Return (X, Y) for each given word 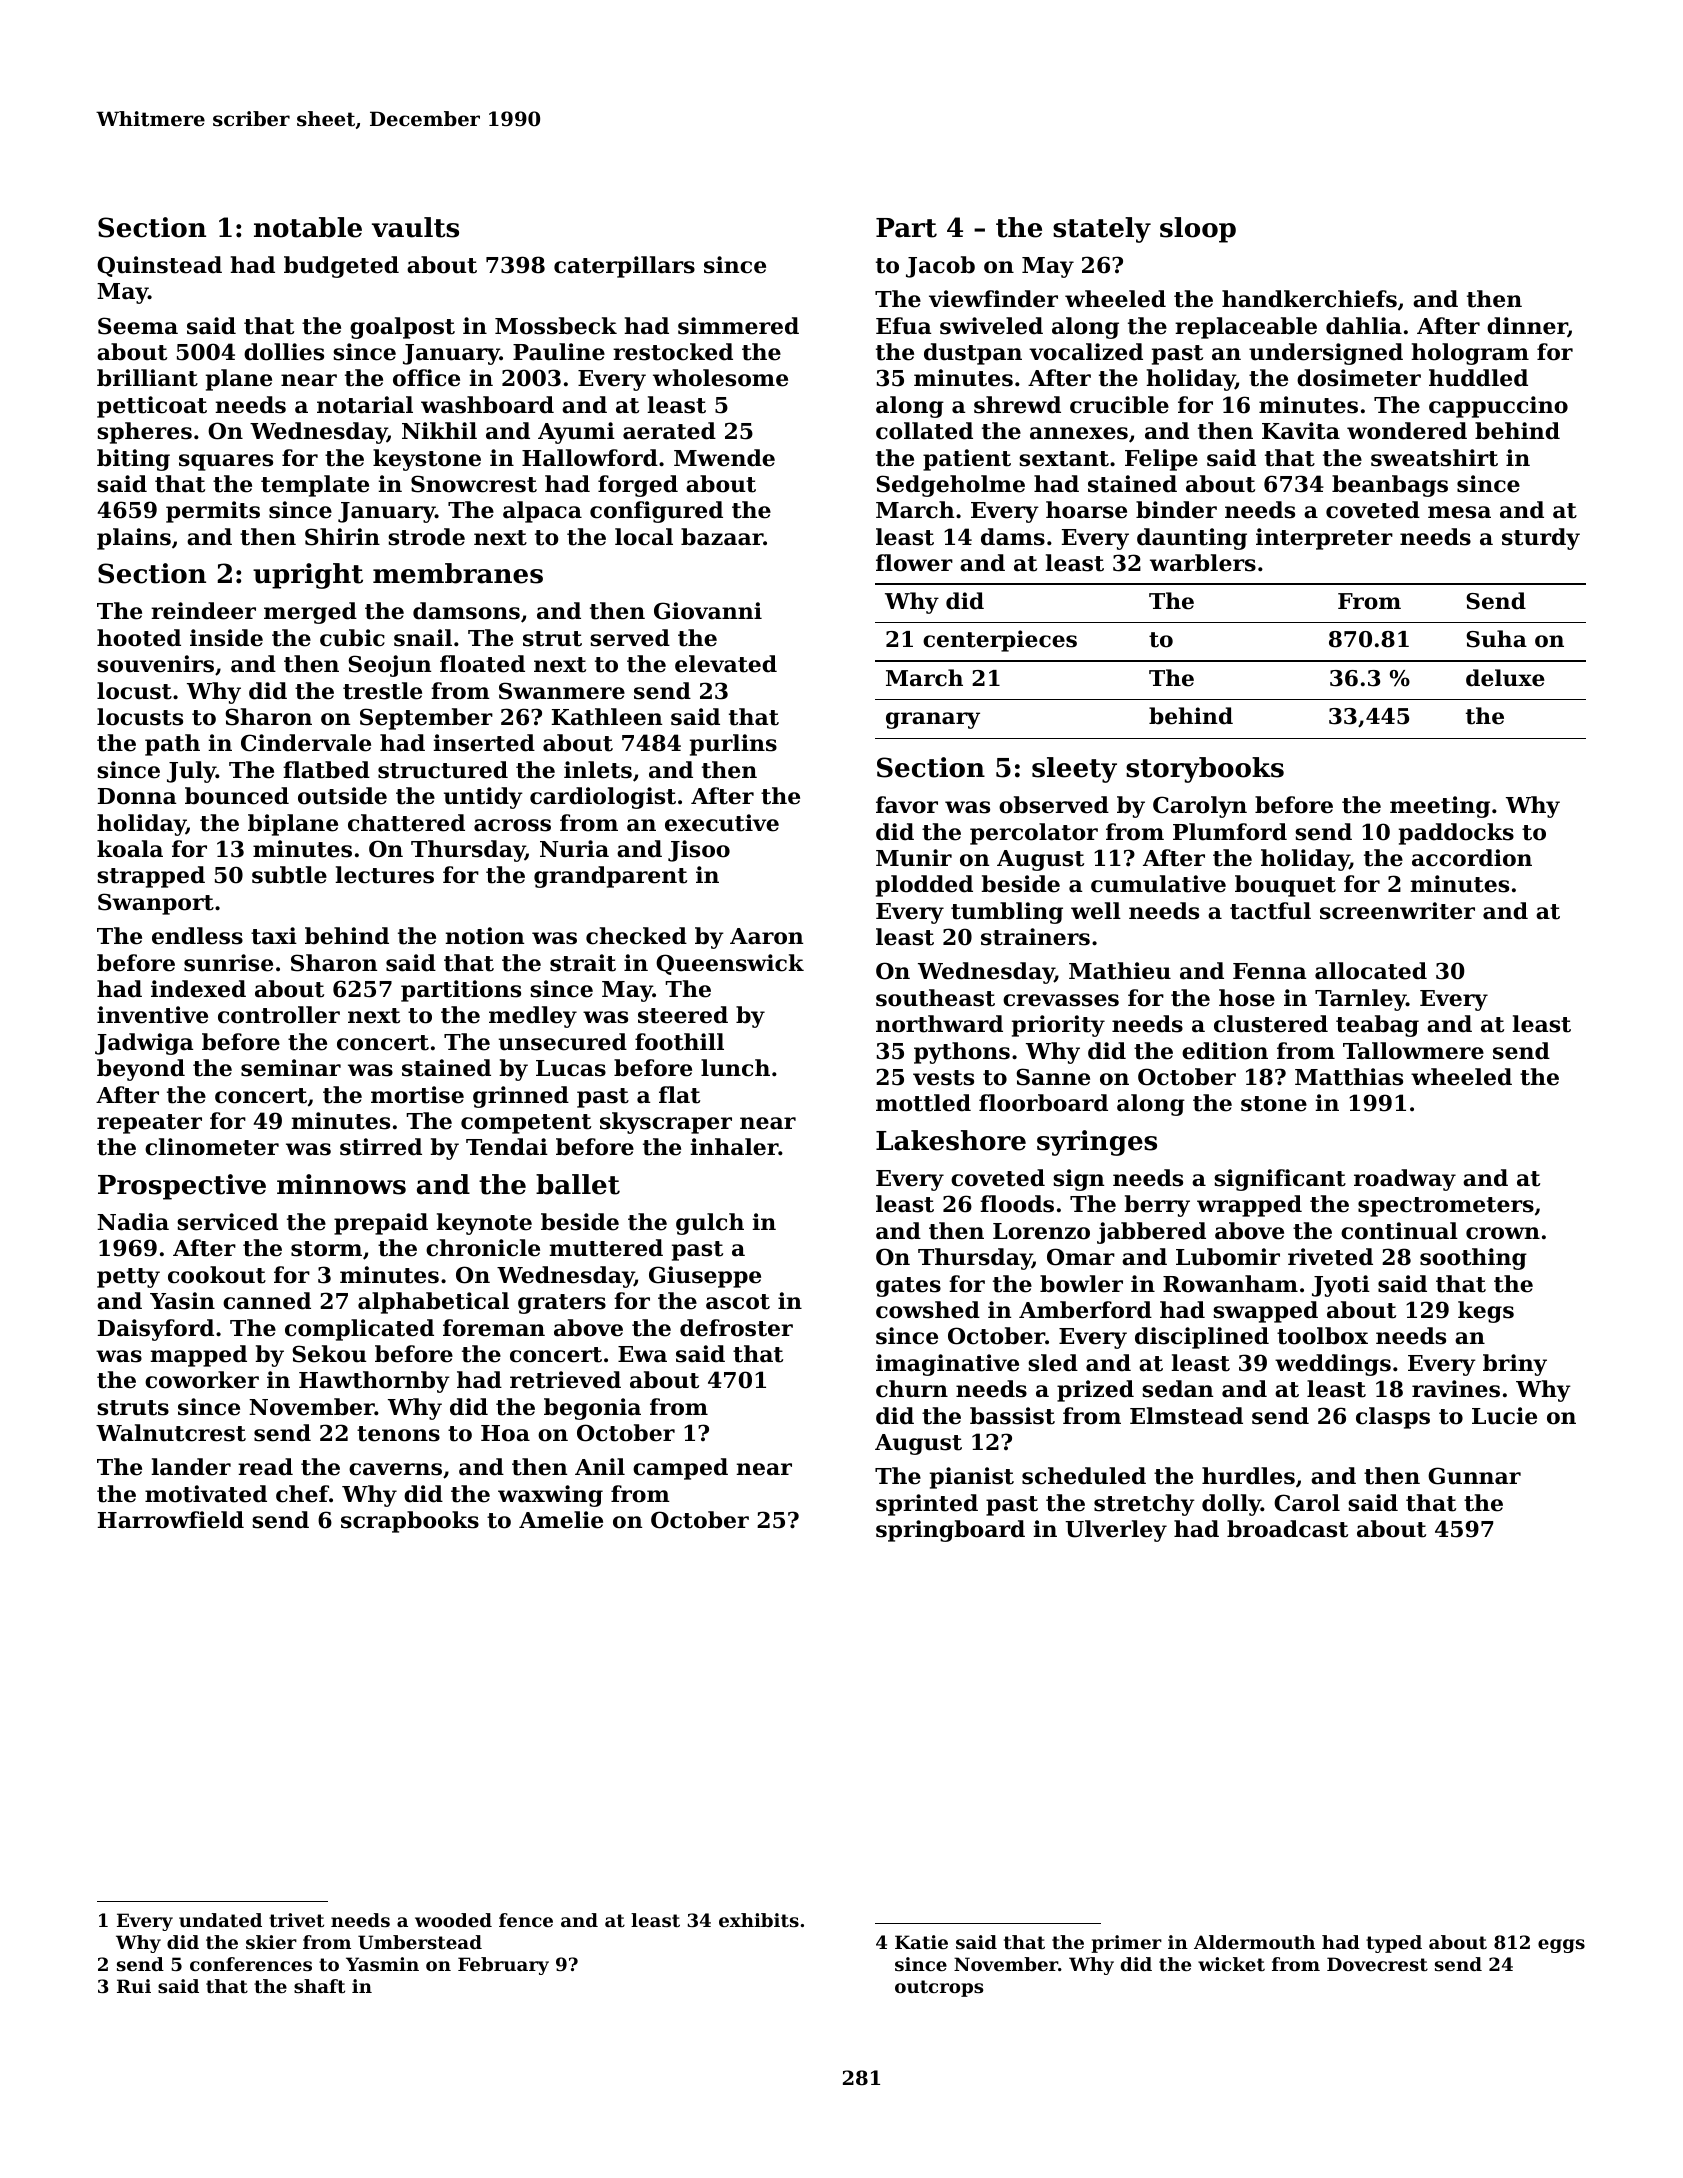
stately (1102, 230)
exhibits (759, 1920)
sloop (1198, 230)
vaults (415, 227)
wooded (453, 1920)
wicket (1231, 1964)
